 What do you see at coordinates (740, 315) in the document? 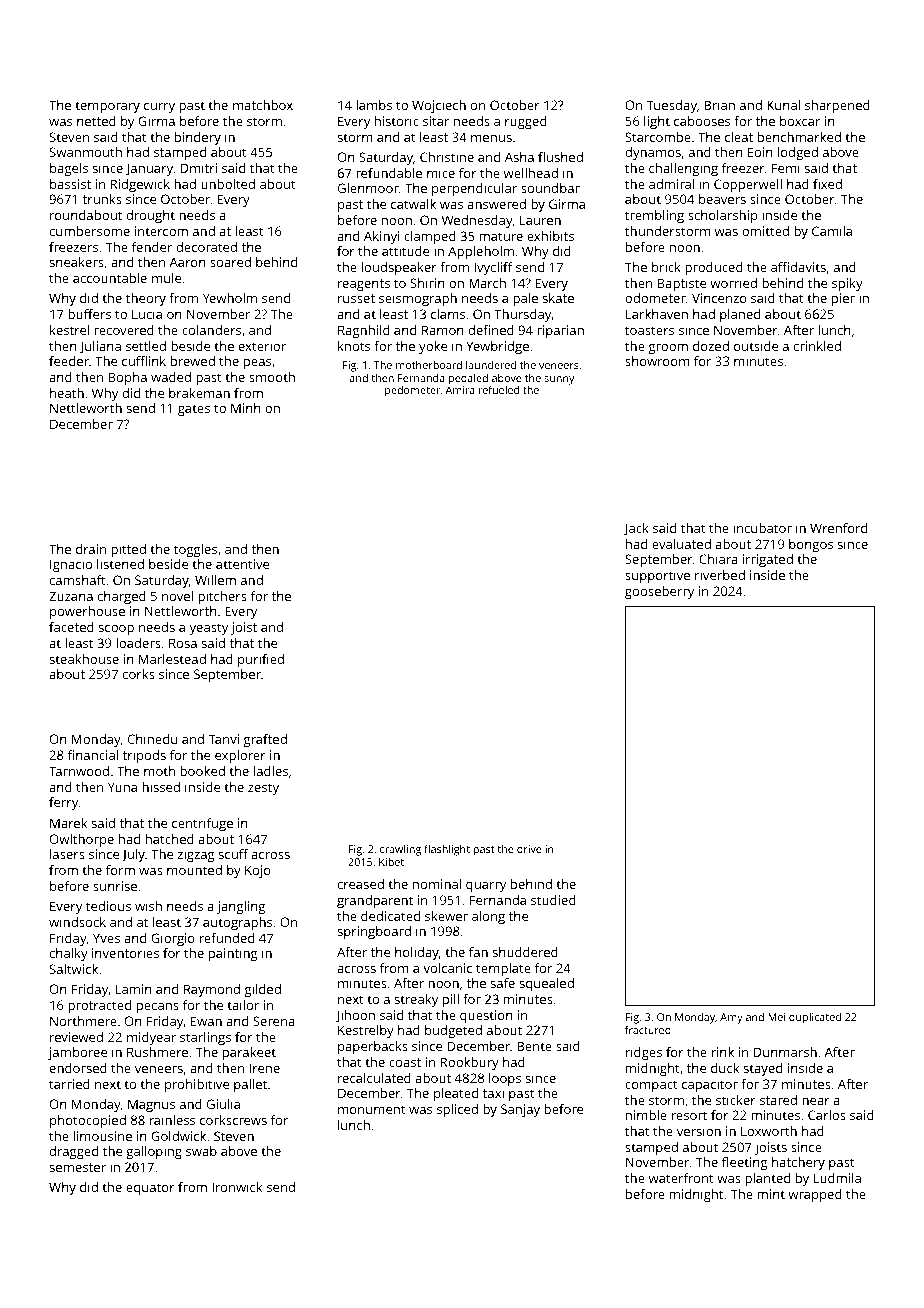
I see `planed` at bounding box center [740, 315].
